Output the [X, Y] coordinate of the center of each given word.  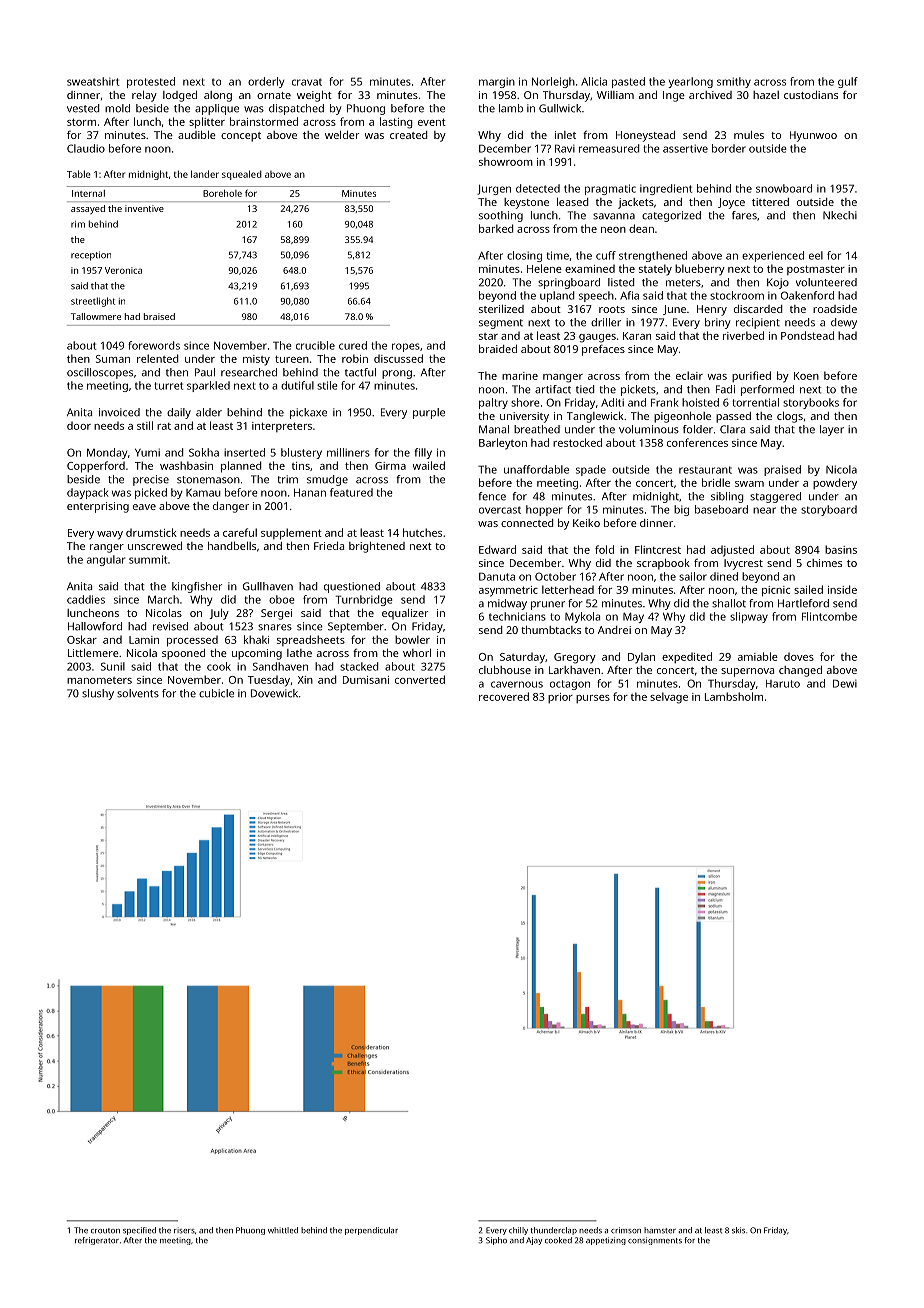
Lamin [144, 640]
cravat [307, 82]
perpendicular [371, 1231]
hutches [422, 532]
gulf [848, 82]
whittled [283, 1230]
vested [83, 108]
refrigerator [97, 1241]
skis [738, 1230]
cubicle [216, 693]
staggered [775, 497]
